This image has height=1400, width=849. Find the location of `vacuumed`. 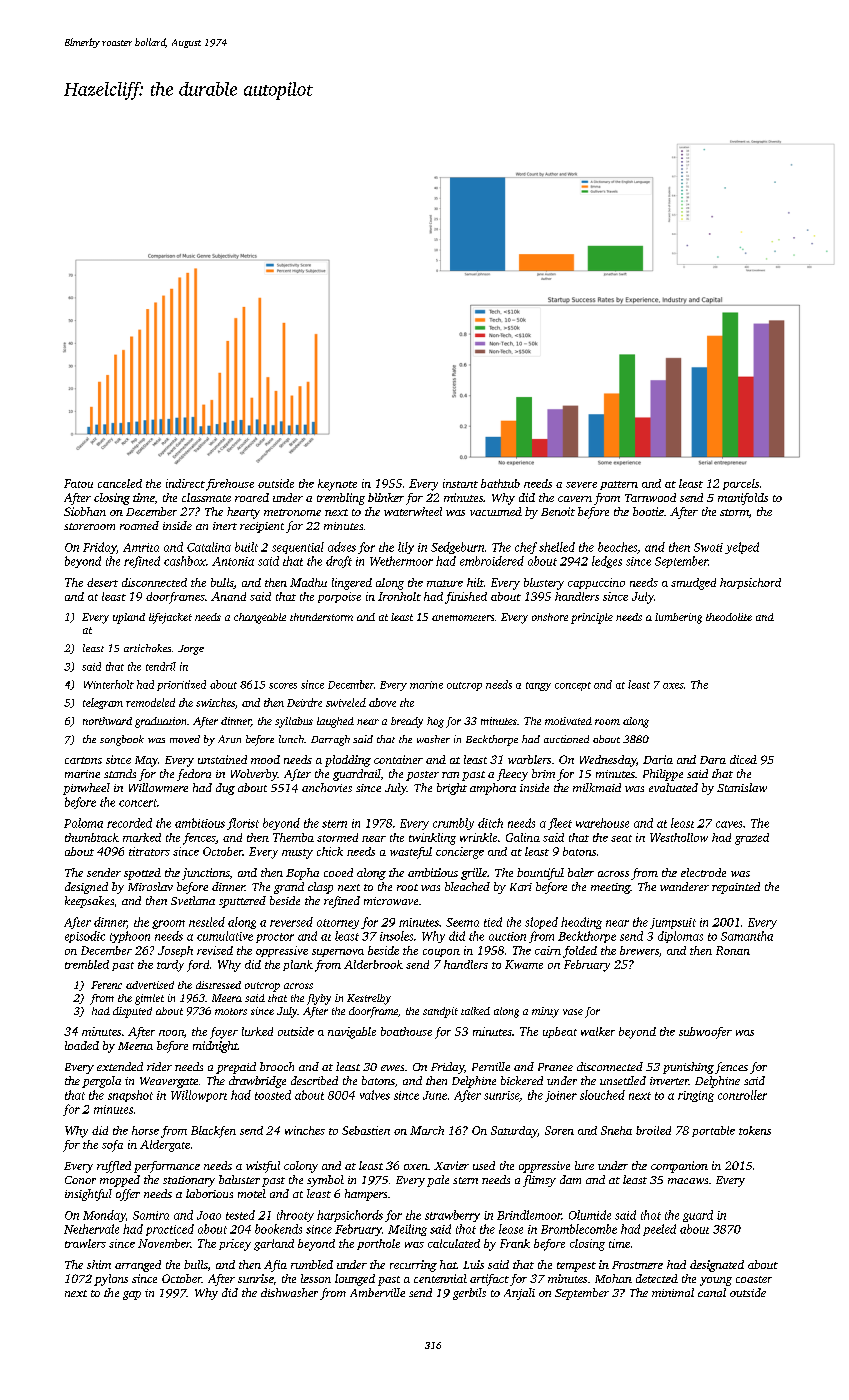

vacuumed is located at coordinates (496, 511).
